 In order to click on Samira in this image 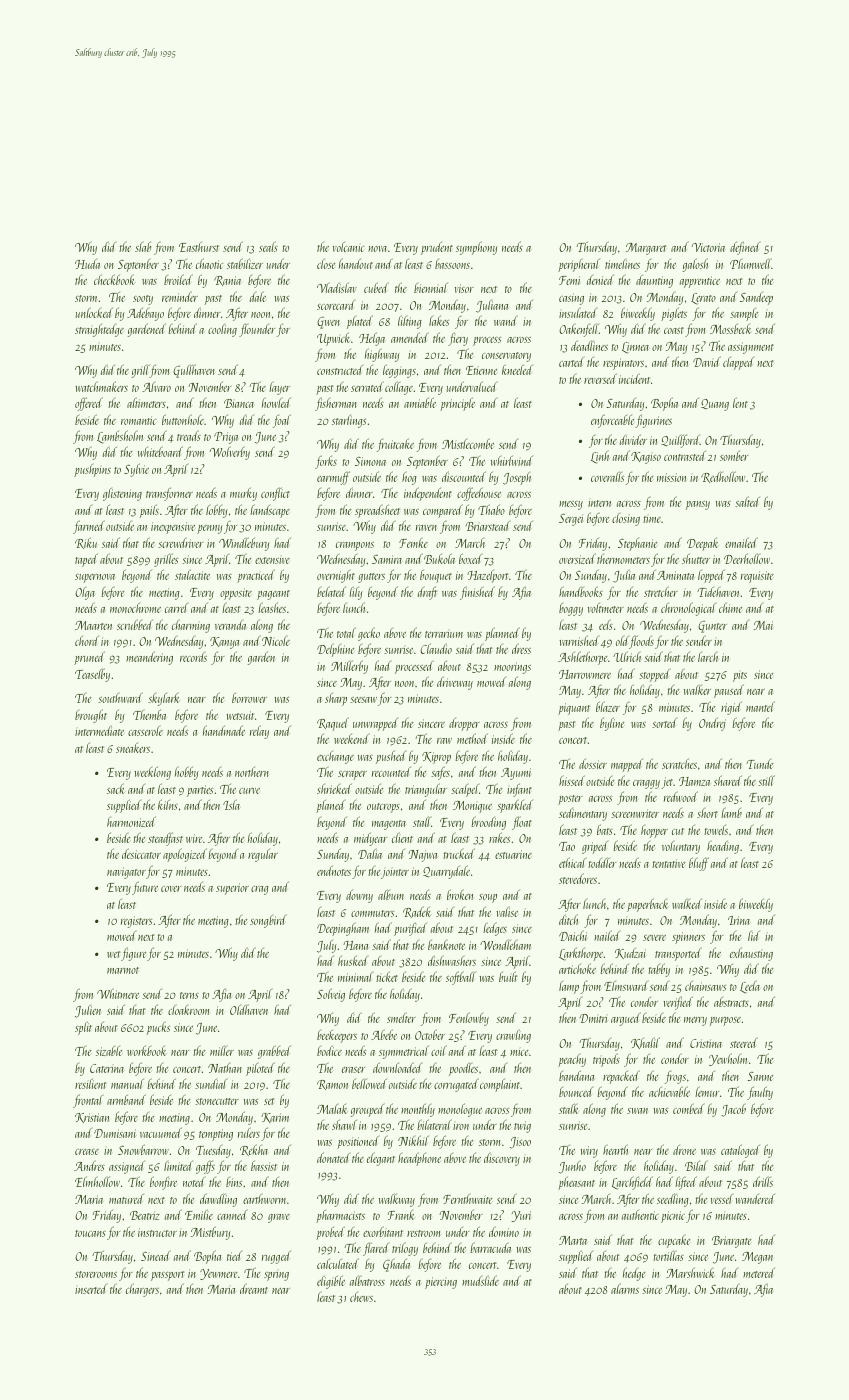, I will do `click(387, 559)`.
